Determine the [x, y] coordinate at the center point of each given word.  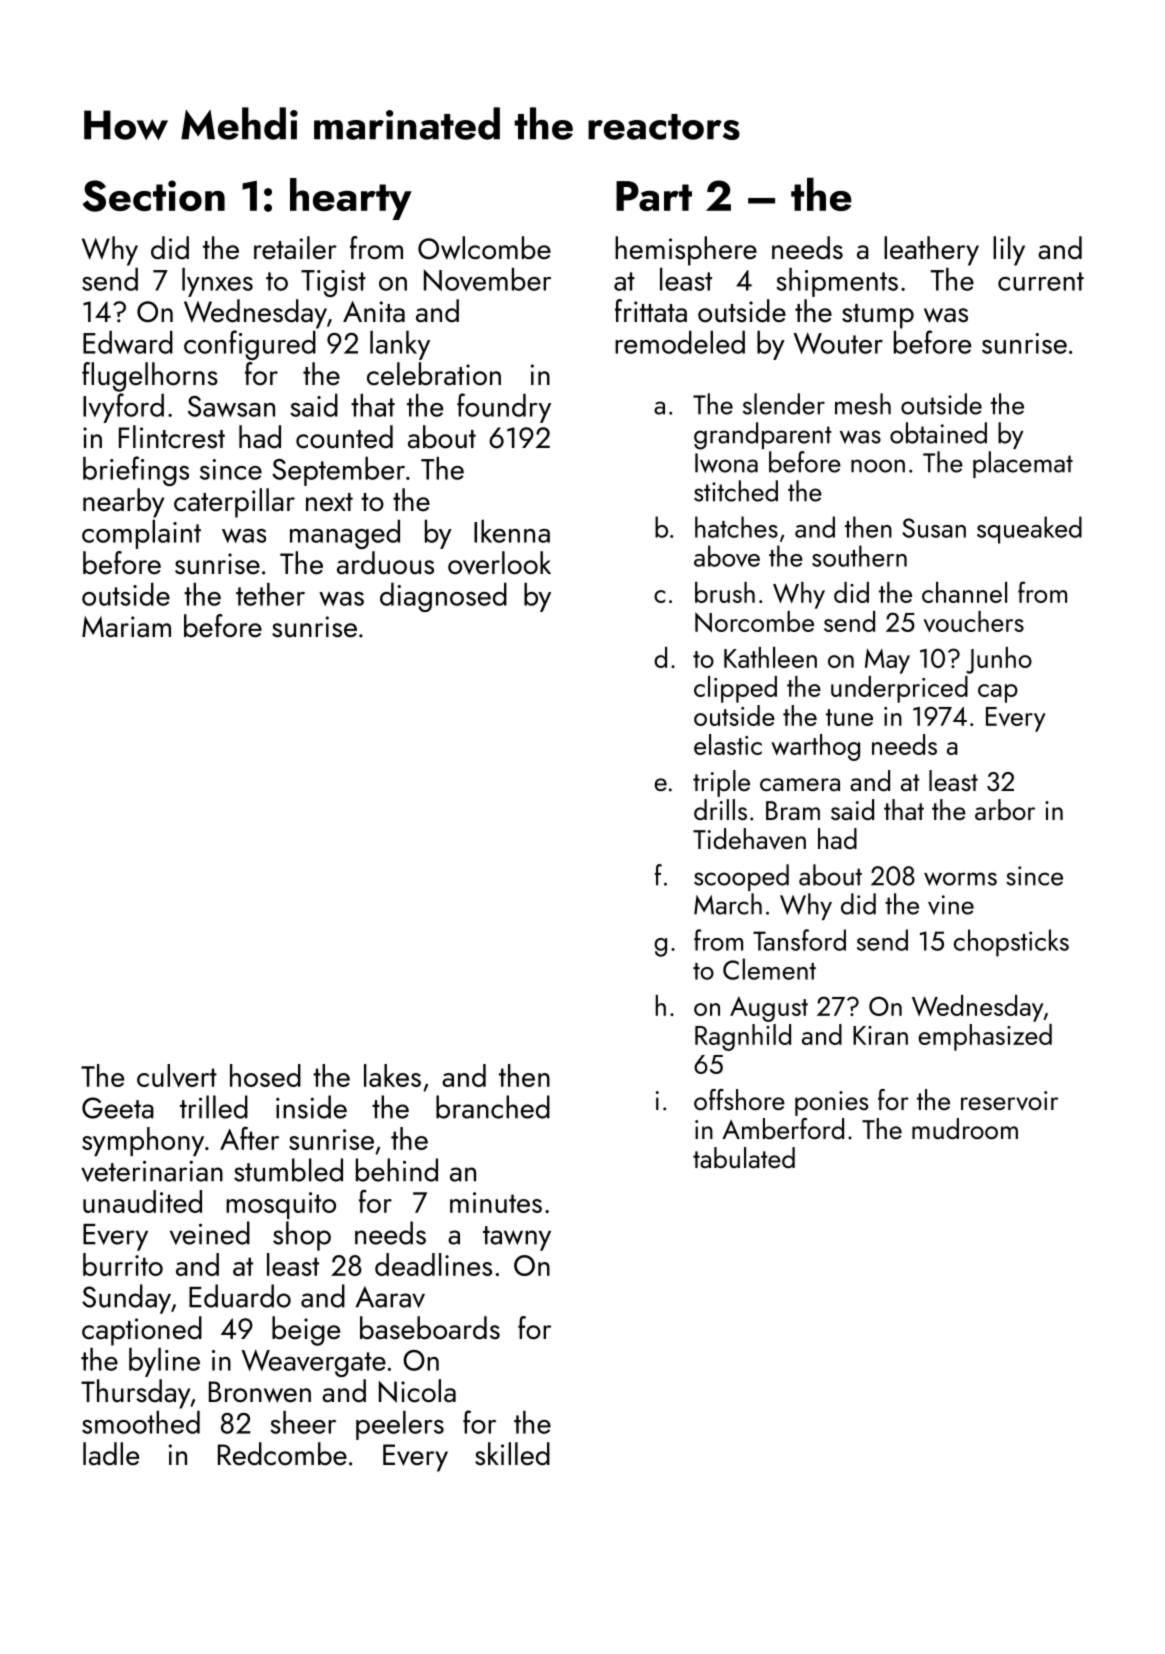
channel [964, 592]
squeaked [1029, 530]
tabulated [744, 1157]
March [728, 904]
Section [154, 196]
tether [270, 594]
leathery [931, 251]
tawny [517, 1238]
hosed [265, 1075]
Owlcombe [484, 248]
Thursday [135, 1394]
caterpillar [234, 503]
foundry [504, 408]
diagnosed [443, 597]
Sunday [126, 1299]
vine [951, 905]
